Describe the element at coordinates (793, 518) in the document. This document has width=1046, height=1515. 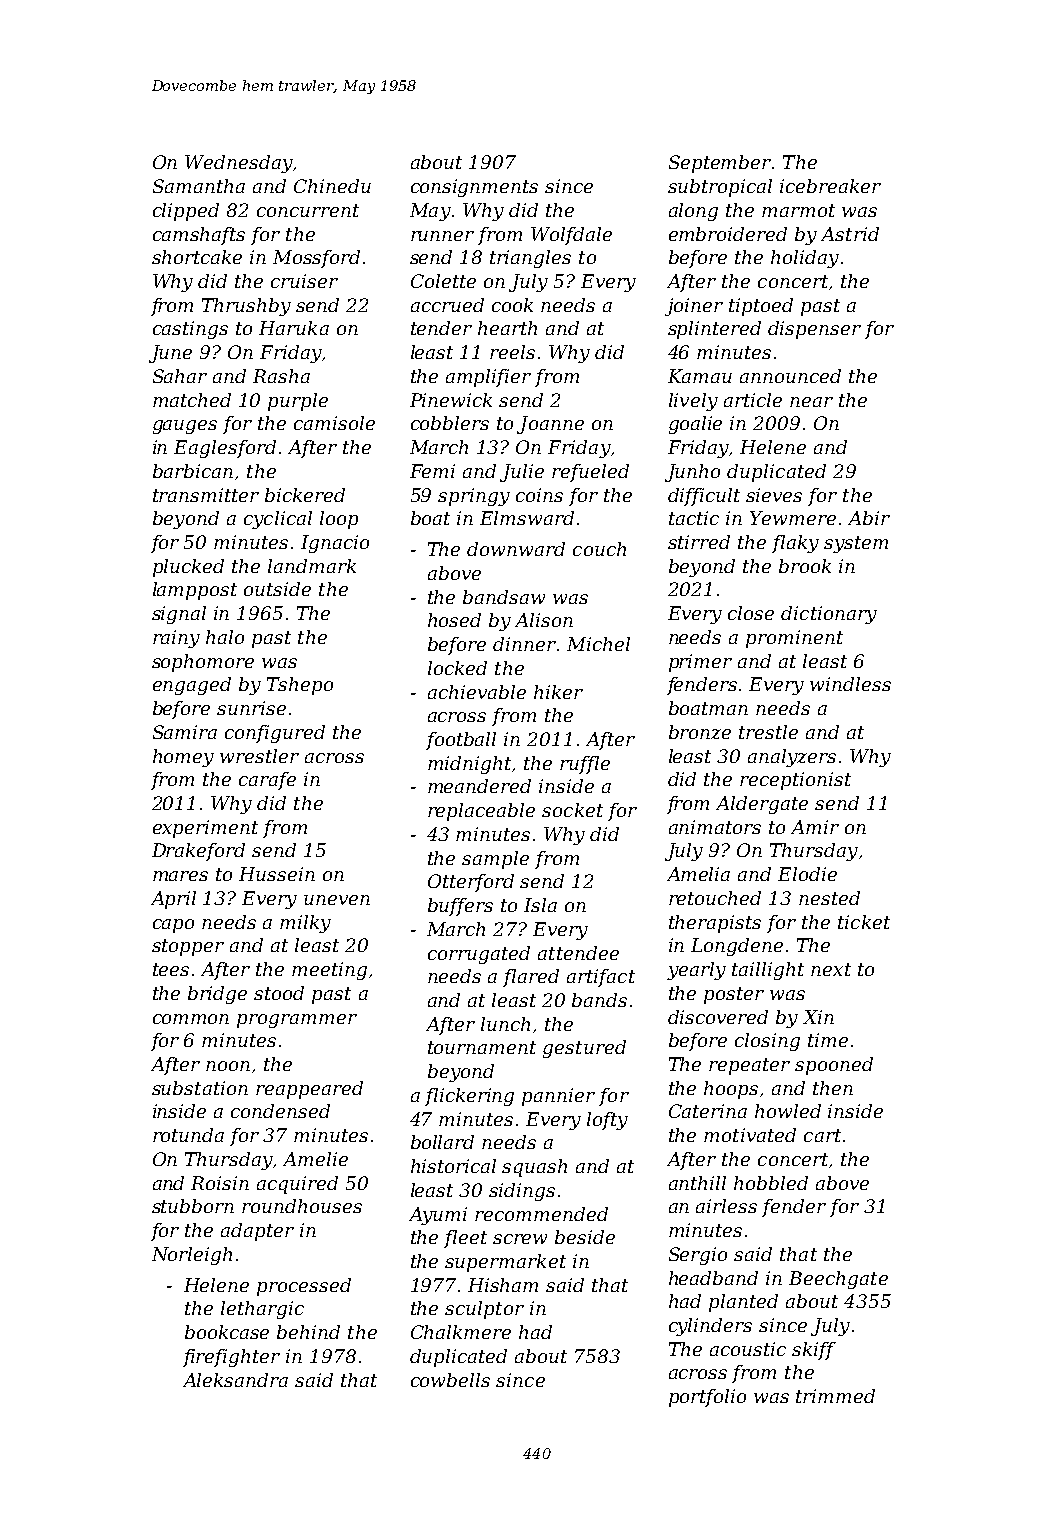
I see `Yewmere` at that location.
